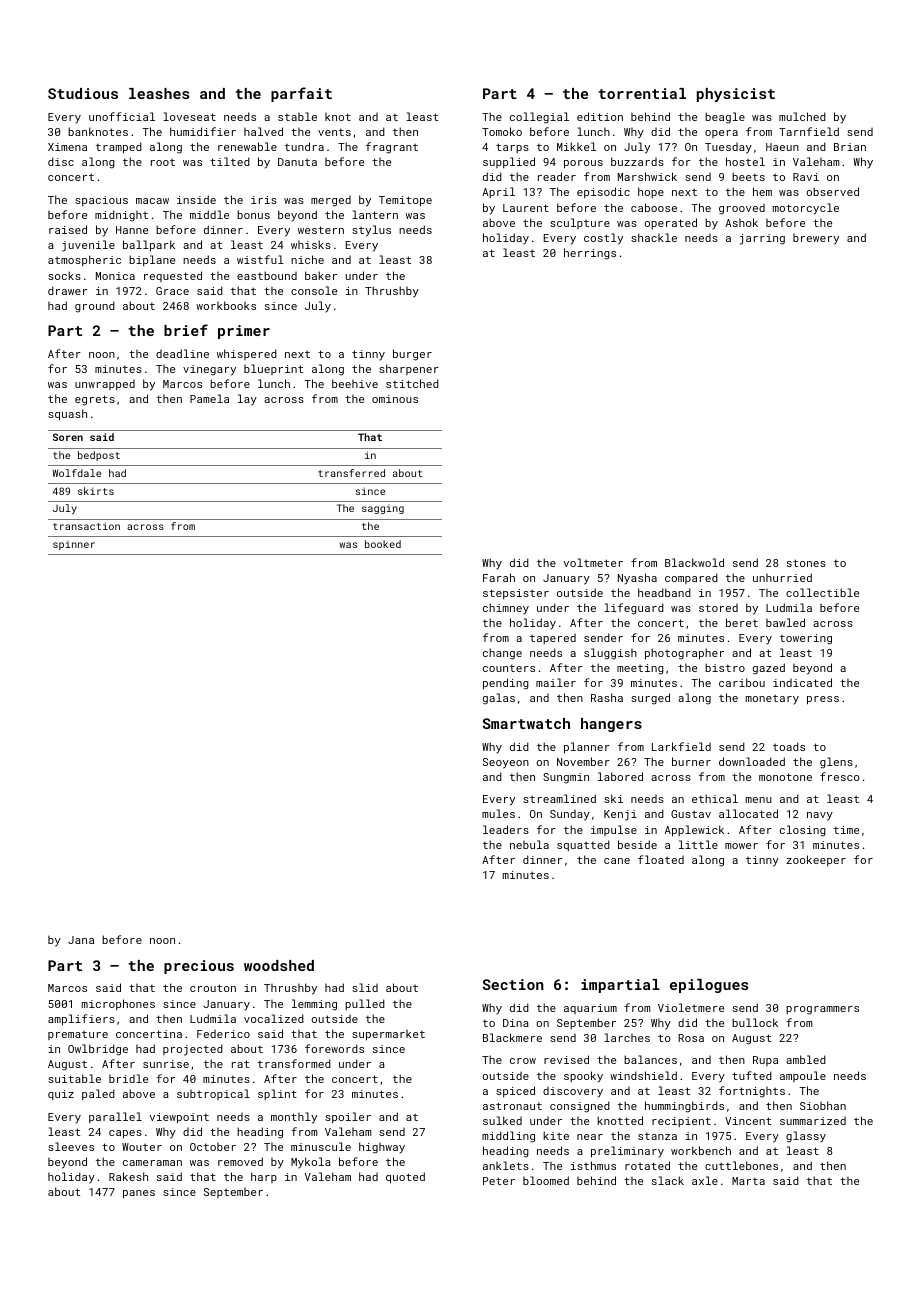 This screenshot has height=1308, width=924. What do you see at coordinates (816, 239) in the screenshot?
I see `brewery` at bounding box center [816, 239].
